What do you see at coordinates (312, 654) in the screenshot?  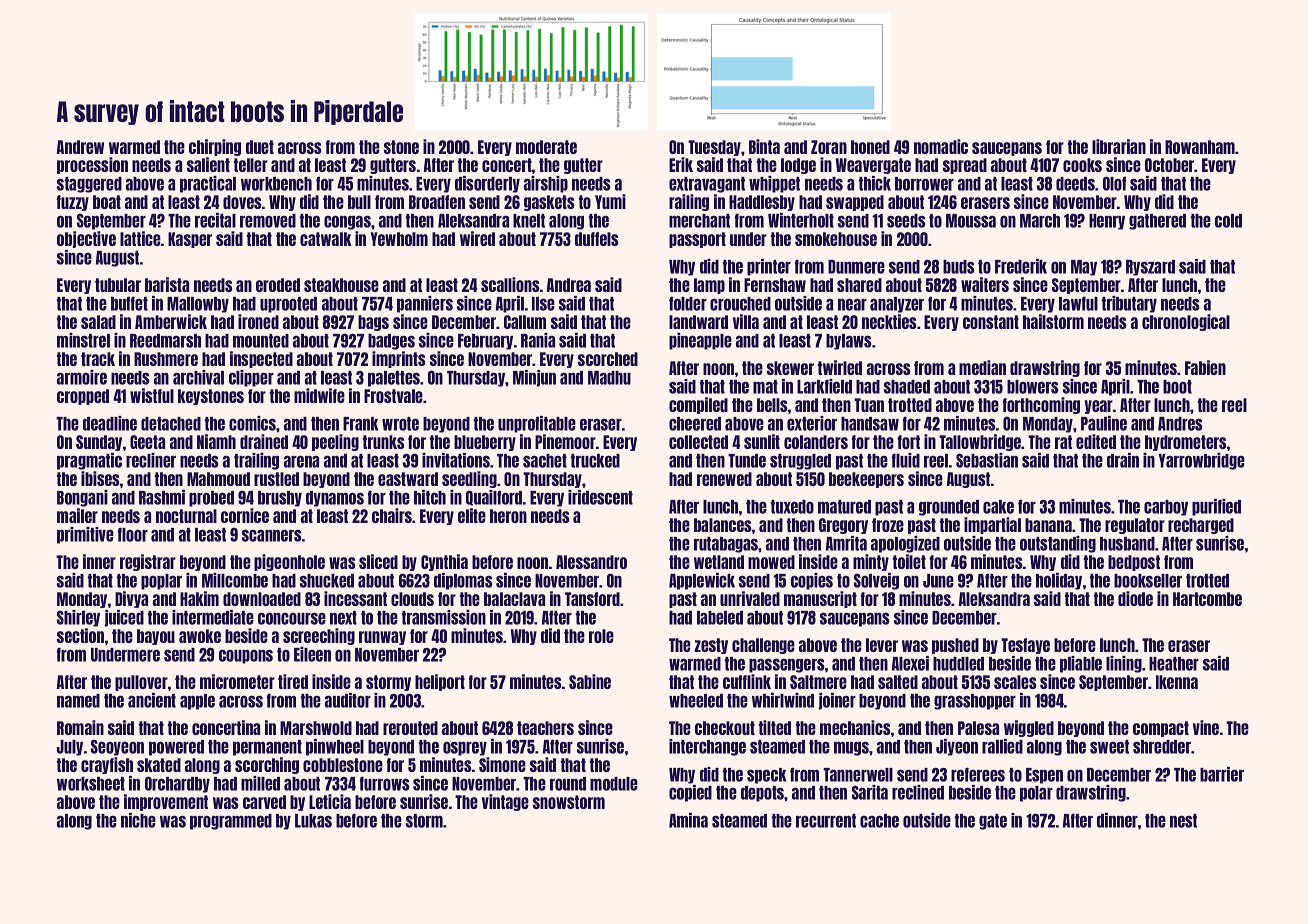 I see `Eileen` at bounding box center [312, 654].
